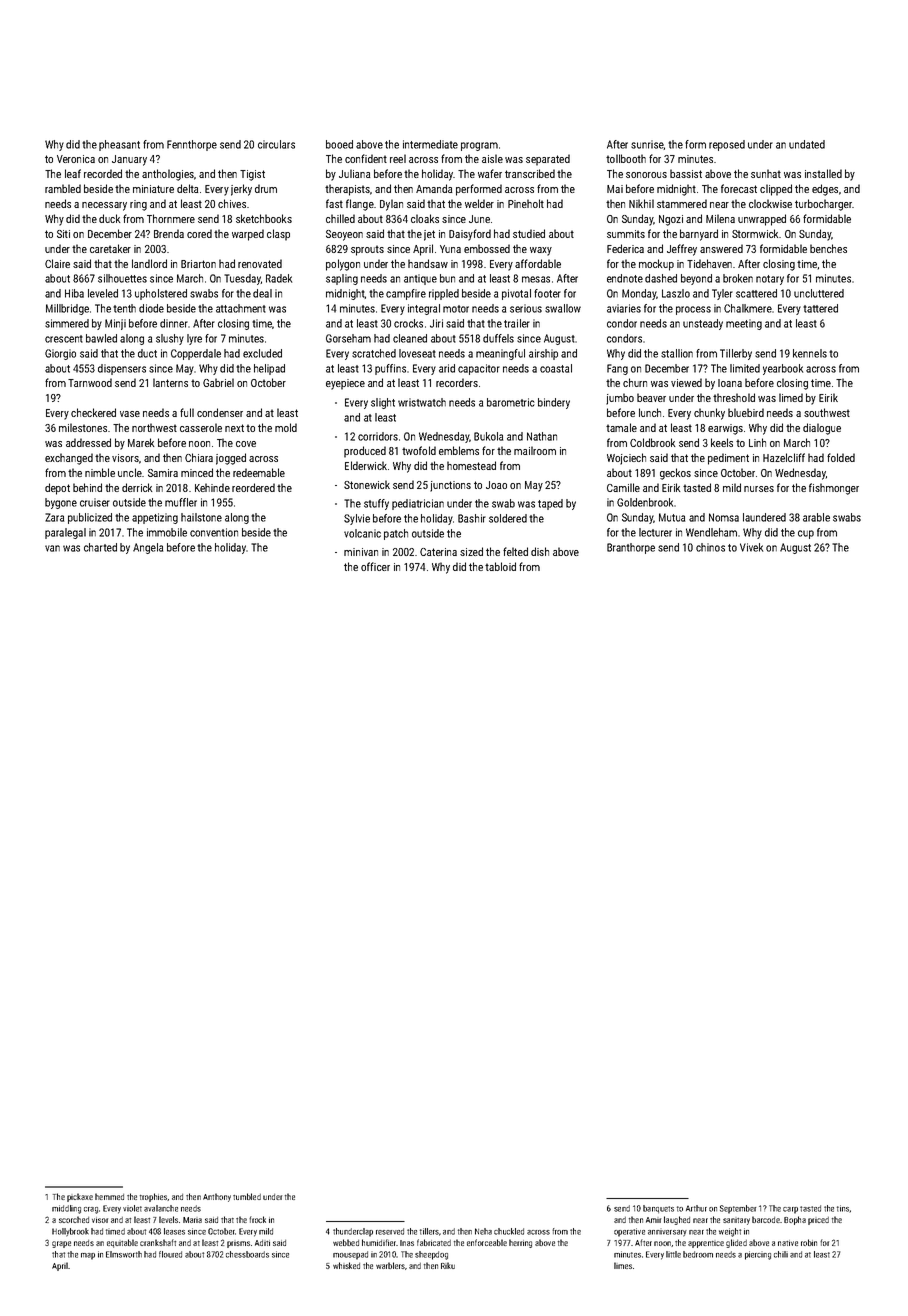  What do you see at coordinates (448, 1265) in the page?
I see `Riku` at bounding box center [448, 1265].
